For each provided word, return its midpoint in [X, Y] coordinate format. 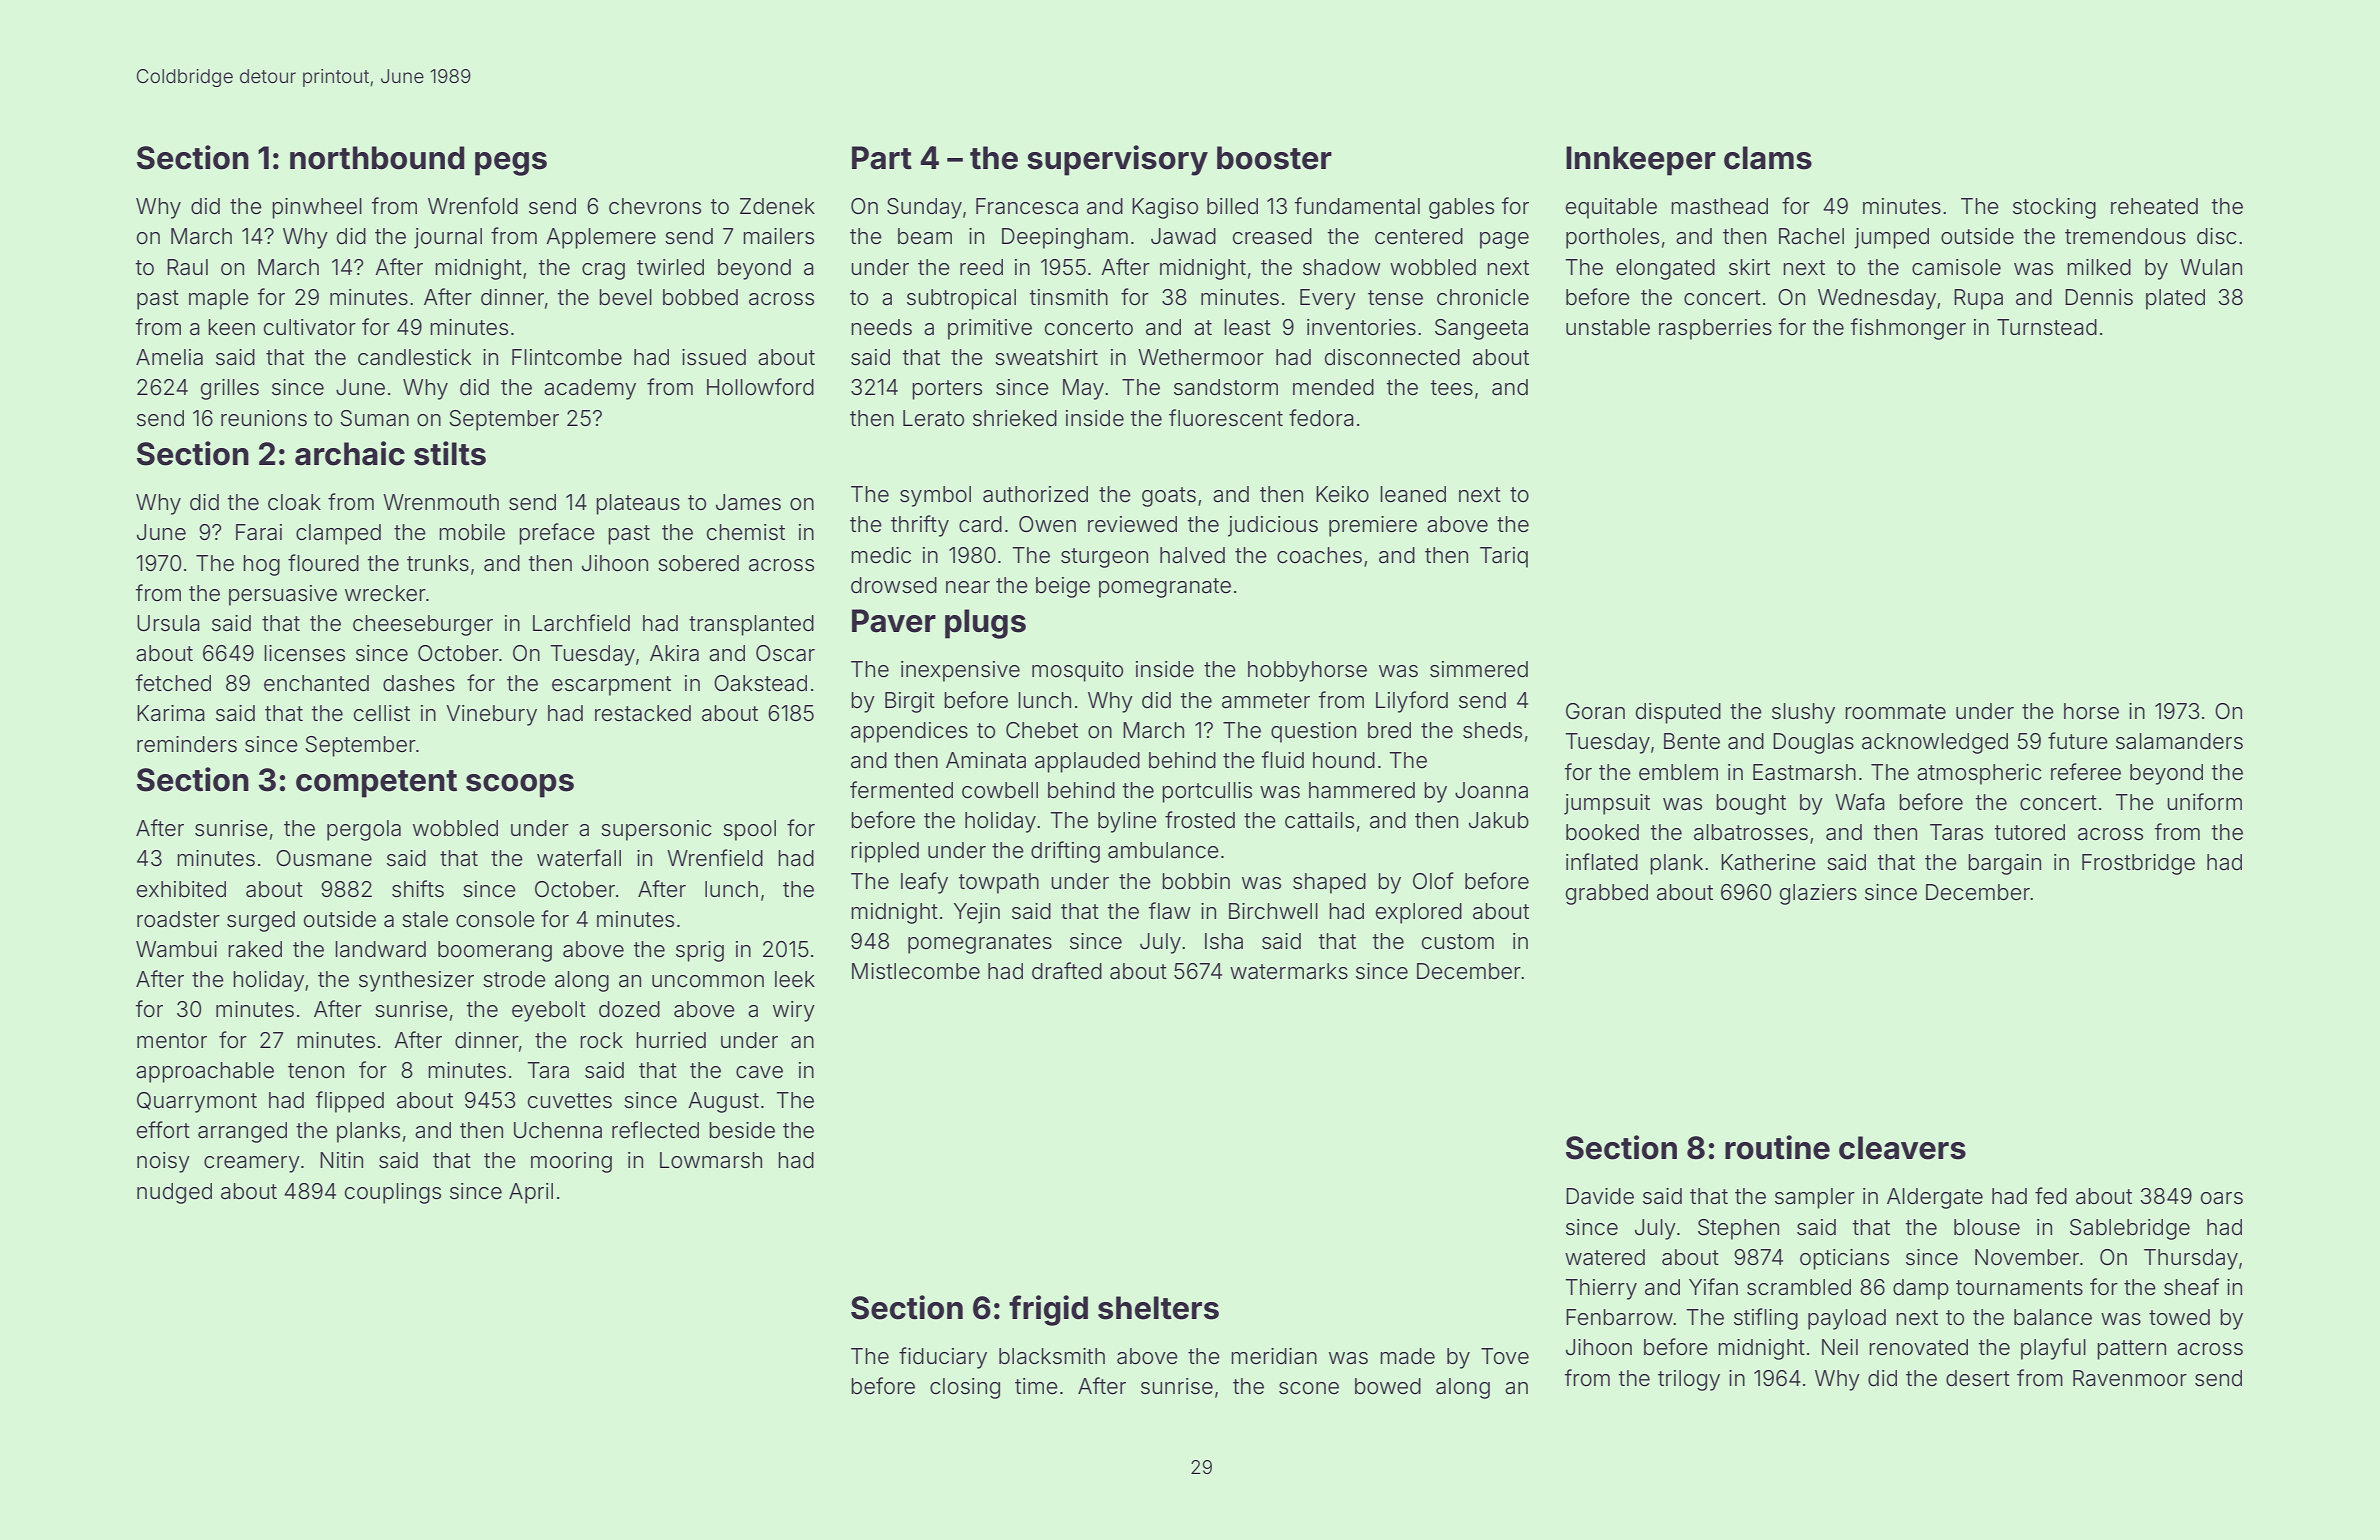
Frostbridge [2138, 864]
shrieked [1015, 418]
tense [1395, 298]
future [2078, 741]
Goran [1595, 711]
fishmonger [1908, 329]
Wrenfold [473, 206]
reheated [2154, 206]
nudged [174, 1193]
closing [965, 1388]
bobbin [1196, 881]
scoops [520, 786]
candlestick [414, 357]
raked [255, 949]
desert [1978, 1378]
